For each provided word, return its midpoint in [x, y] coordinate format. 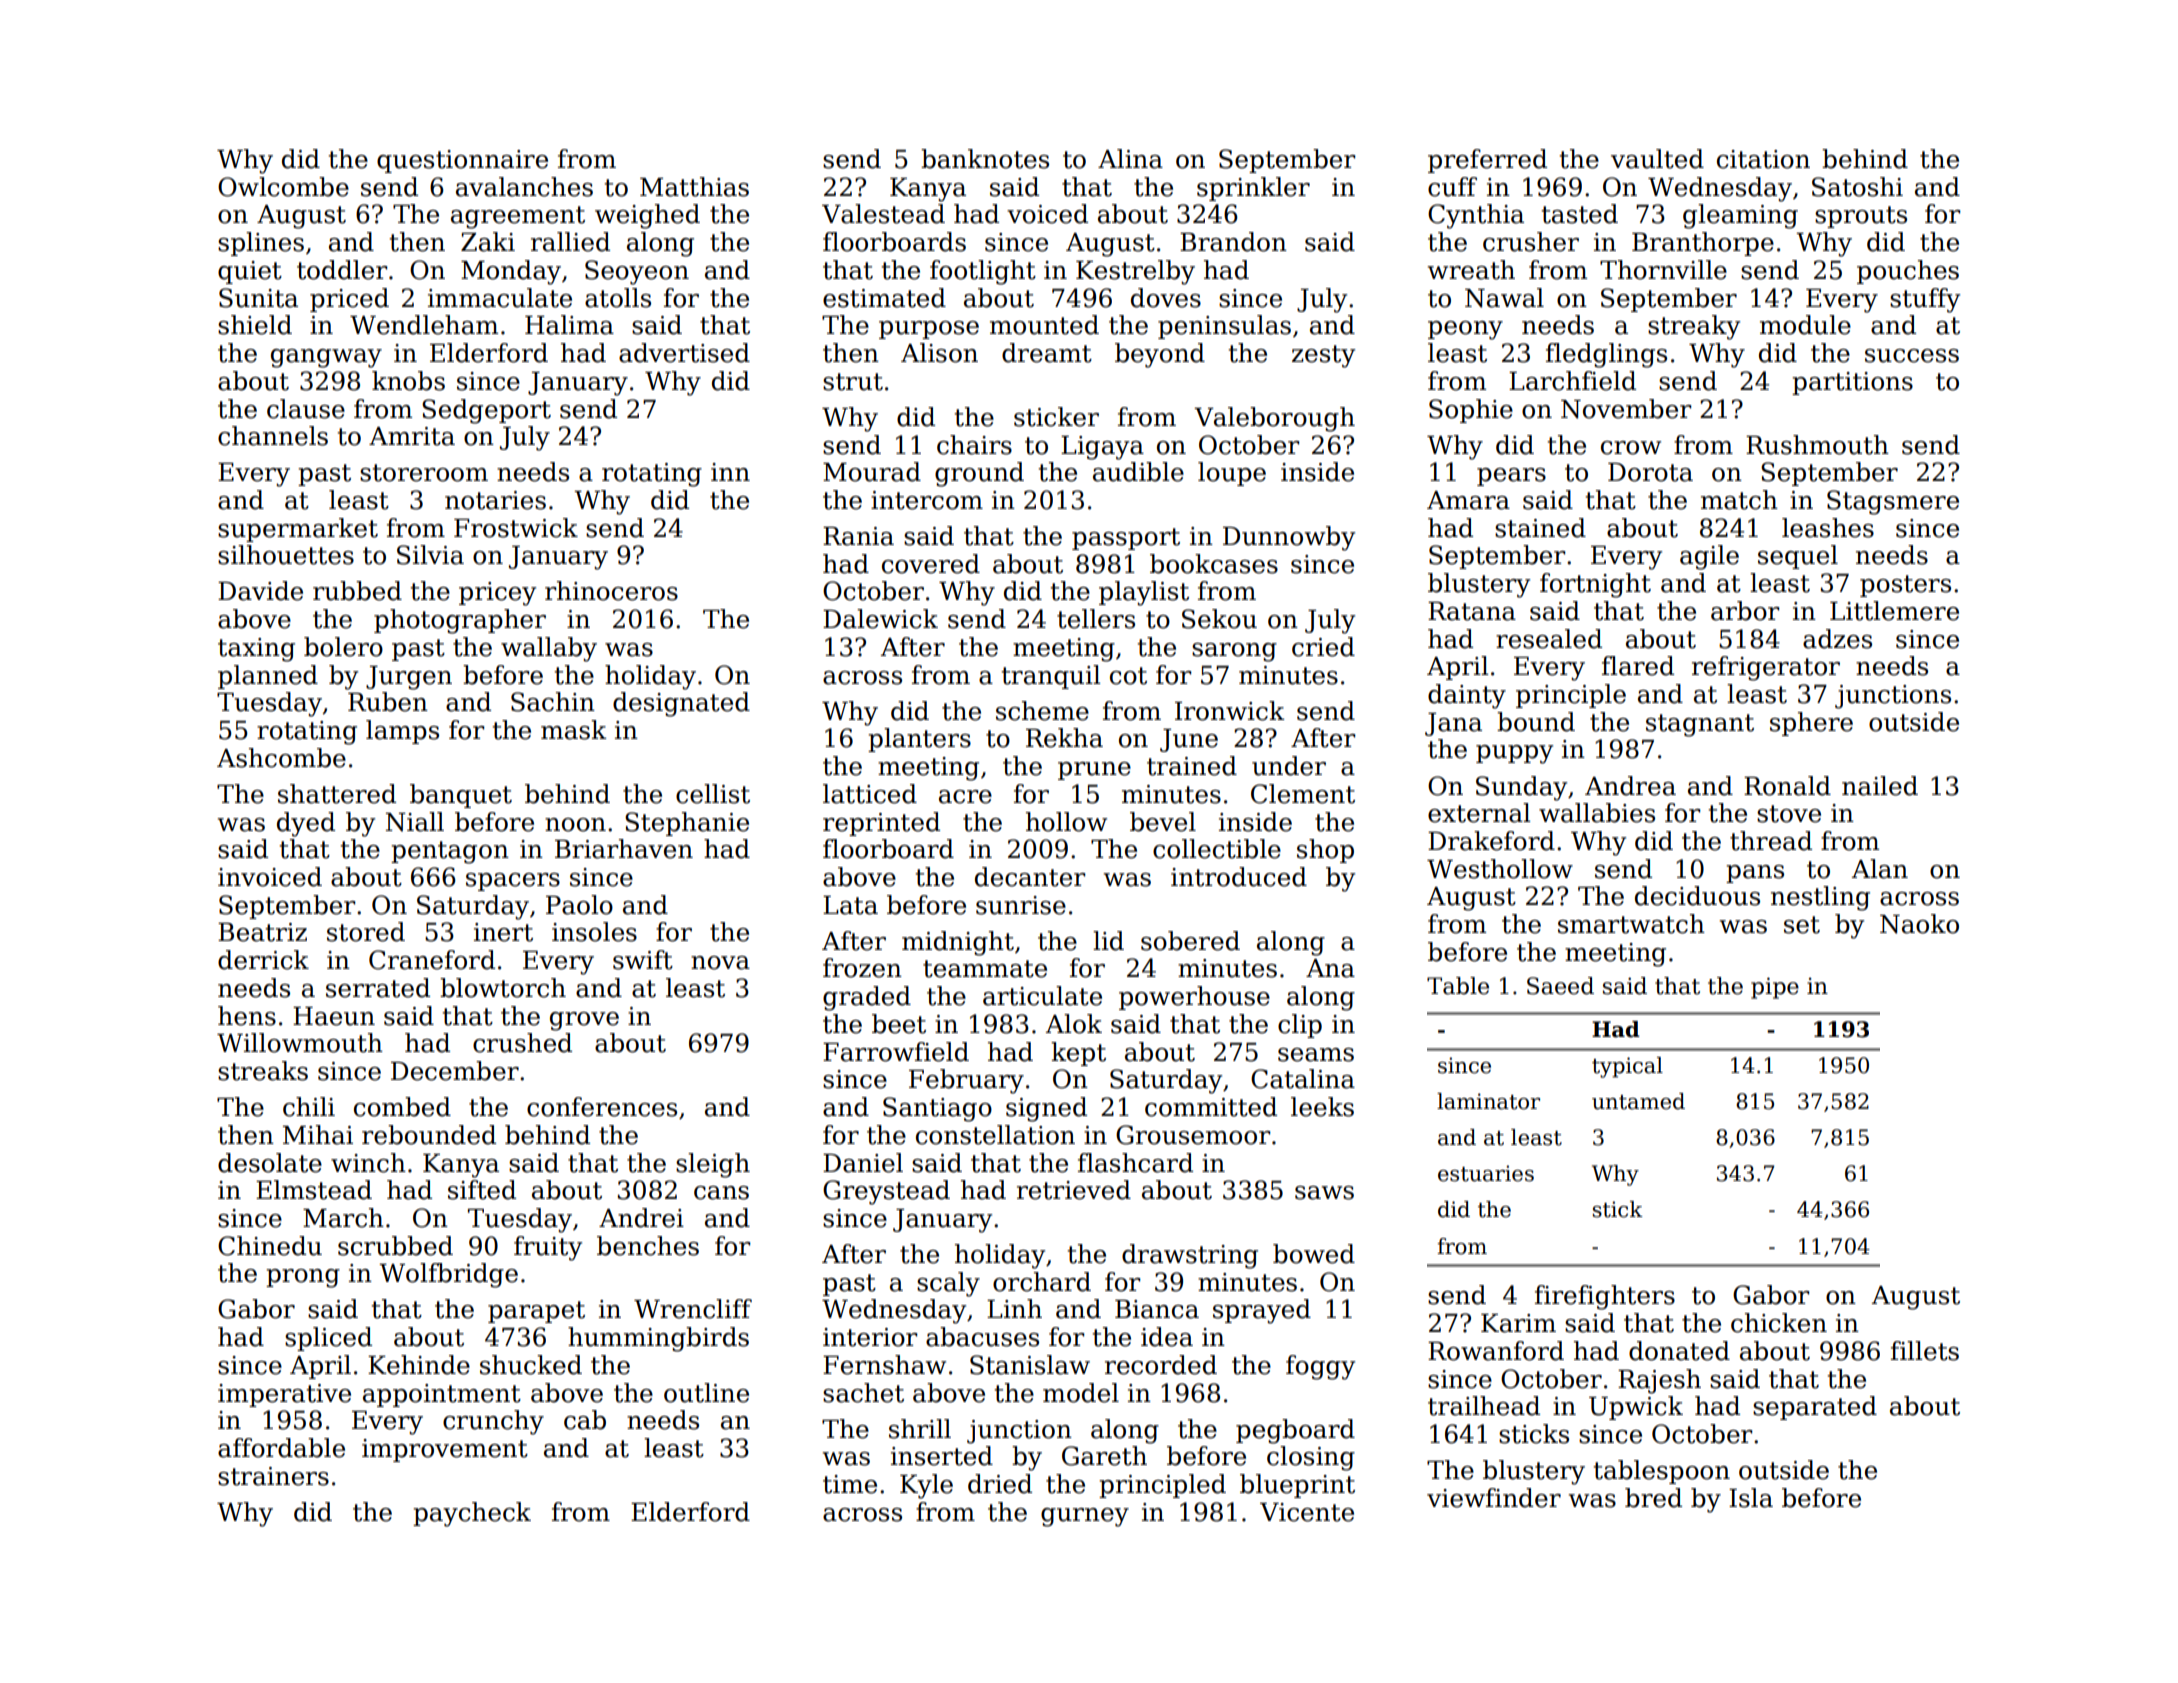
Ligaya [1102, 448]
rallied [570, 242]
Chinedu [270, 1246]
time [850, 1484]
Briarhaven [624, 849]
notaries [495, 500]
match [1739, 500]
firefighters [1605, 1297]
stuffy [1925, 300]
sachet [863, 1393]
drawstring [1190, 1256]
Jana [1453, 724]
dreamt [1047, 353]
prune [1094, 771]
